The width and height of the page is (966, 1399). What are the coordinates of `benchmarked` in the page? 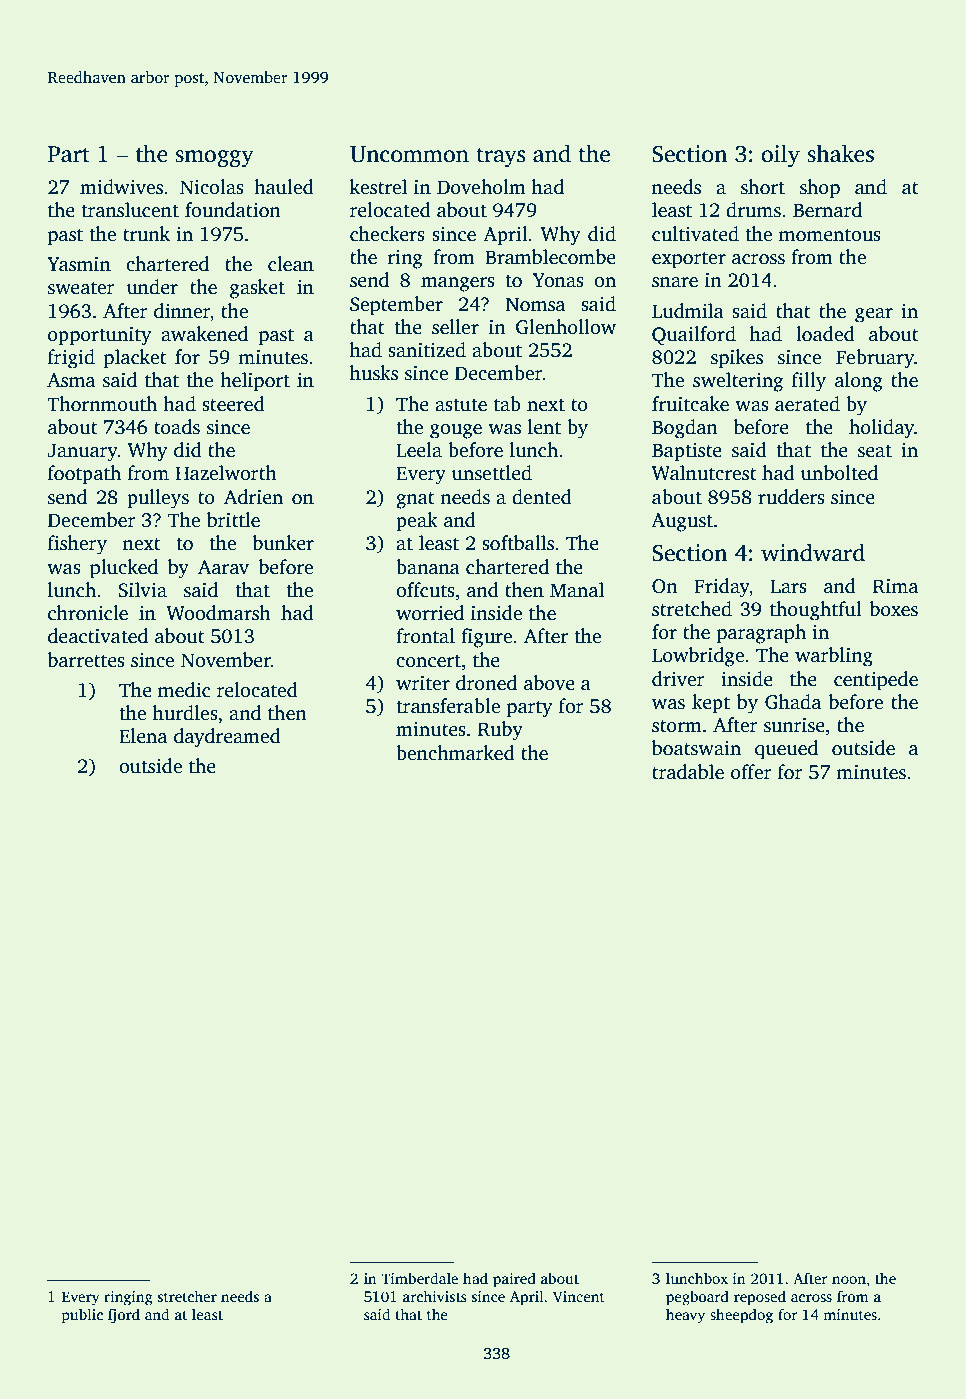 It's located at (455, 753).
